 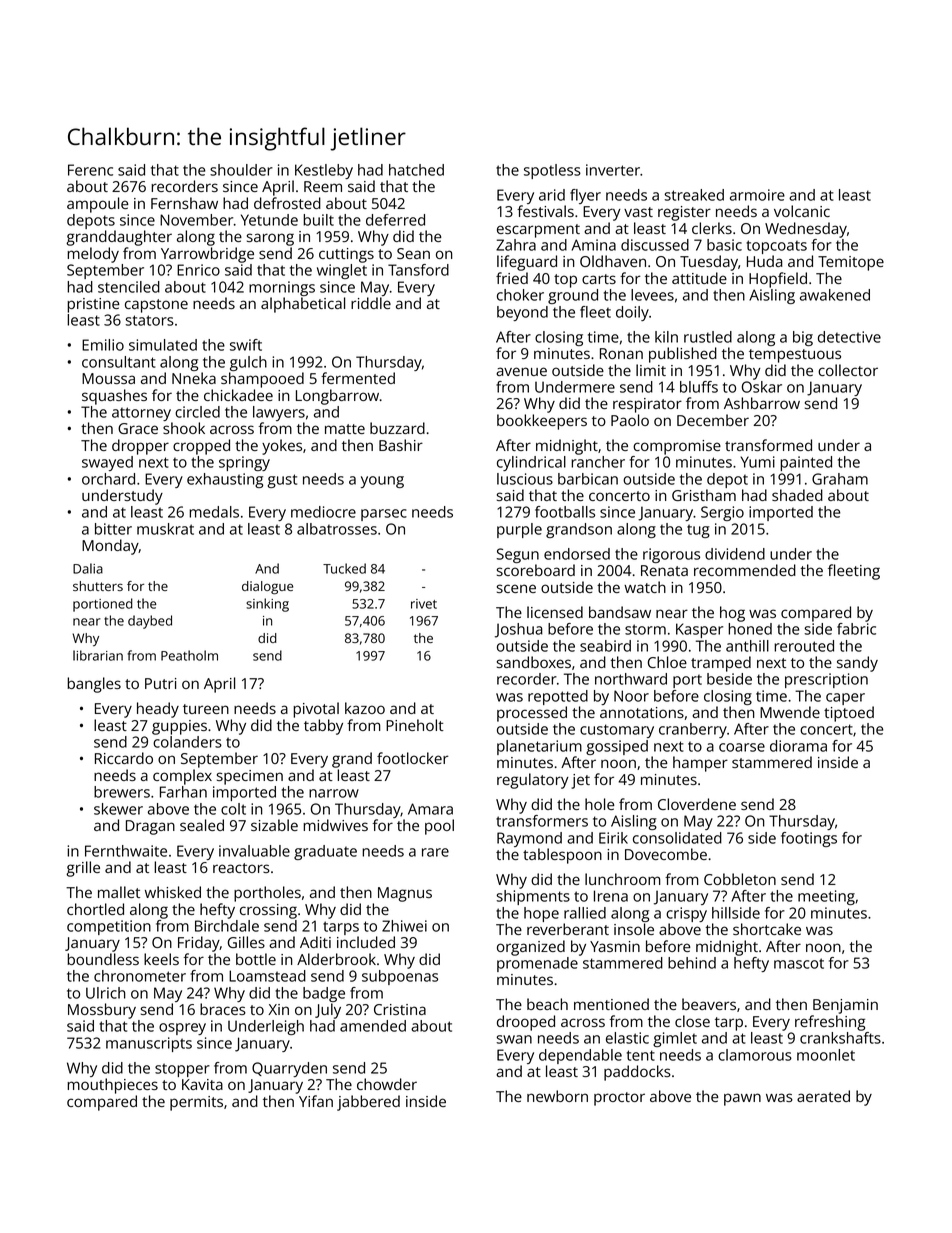 I want to click on consolidated, so click(x=677, y=838).
